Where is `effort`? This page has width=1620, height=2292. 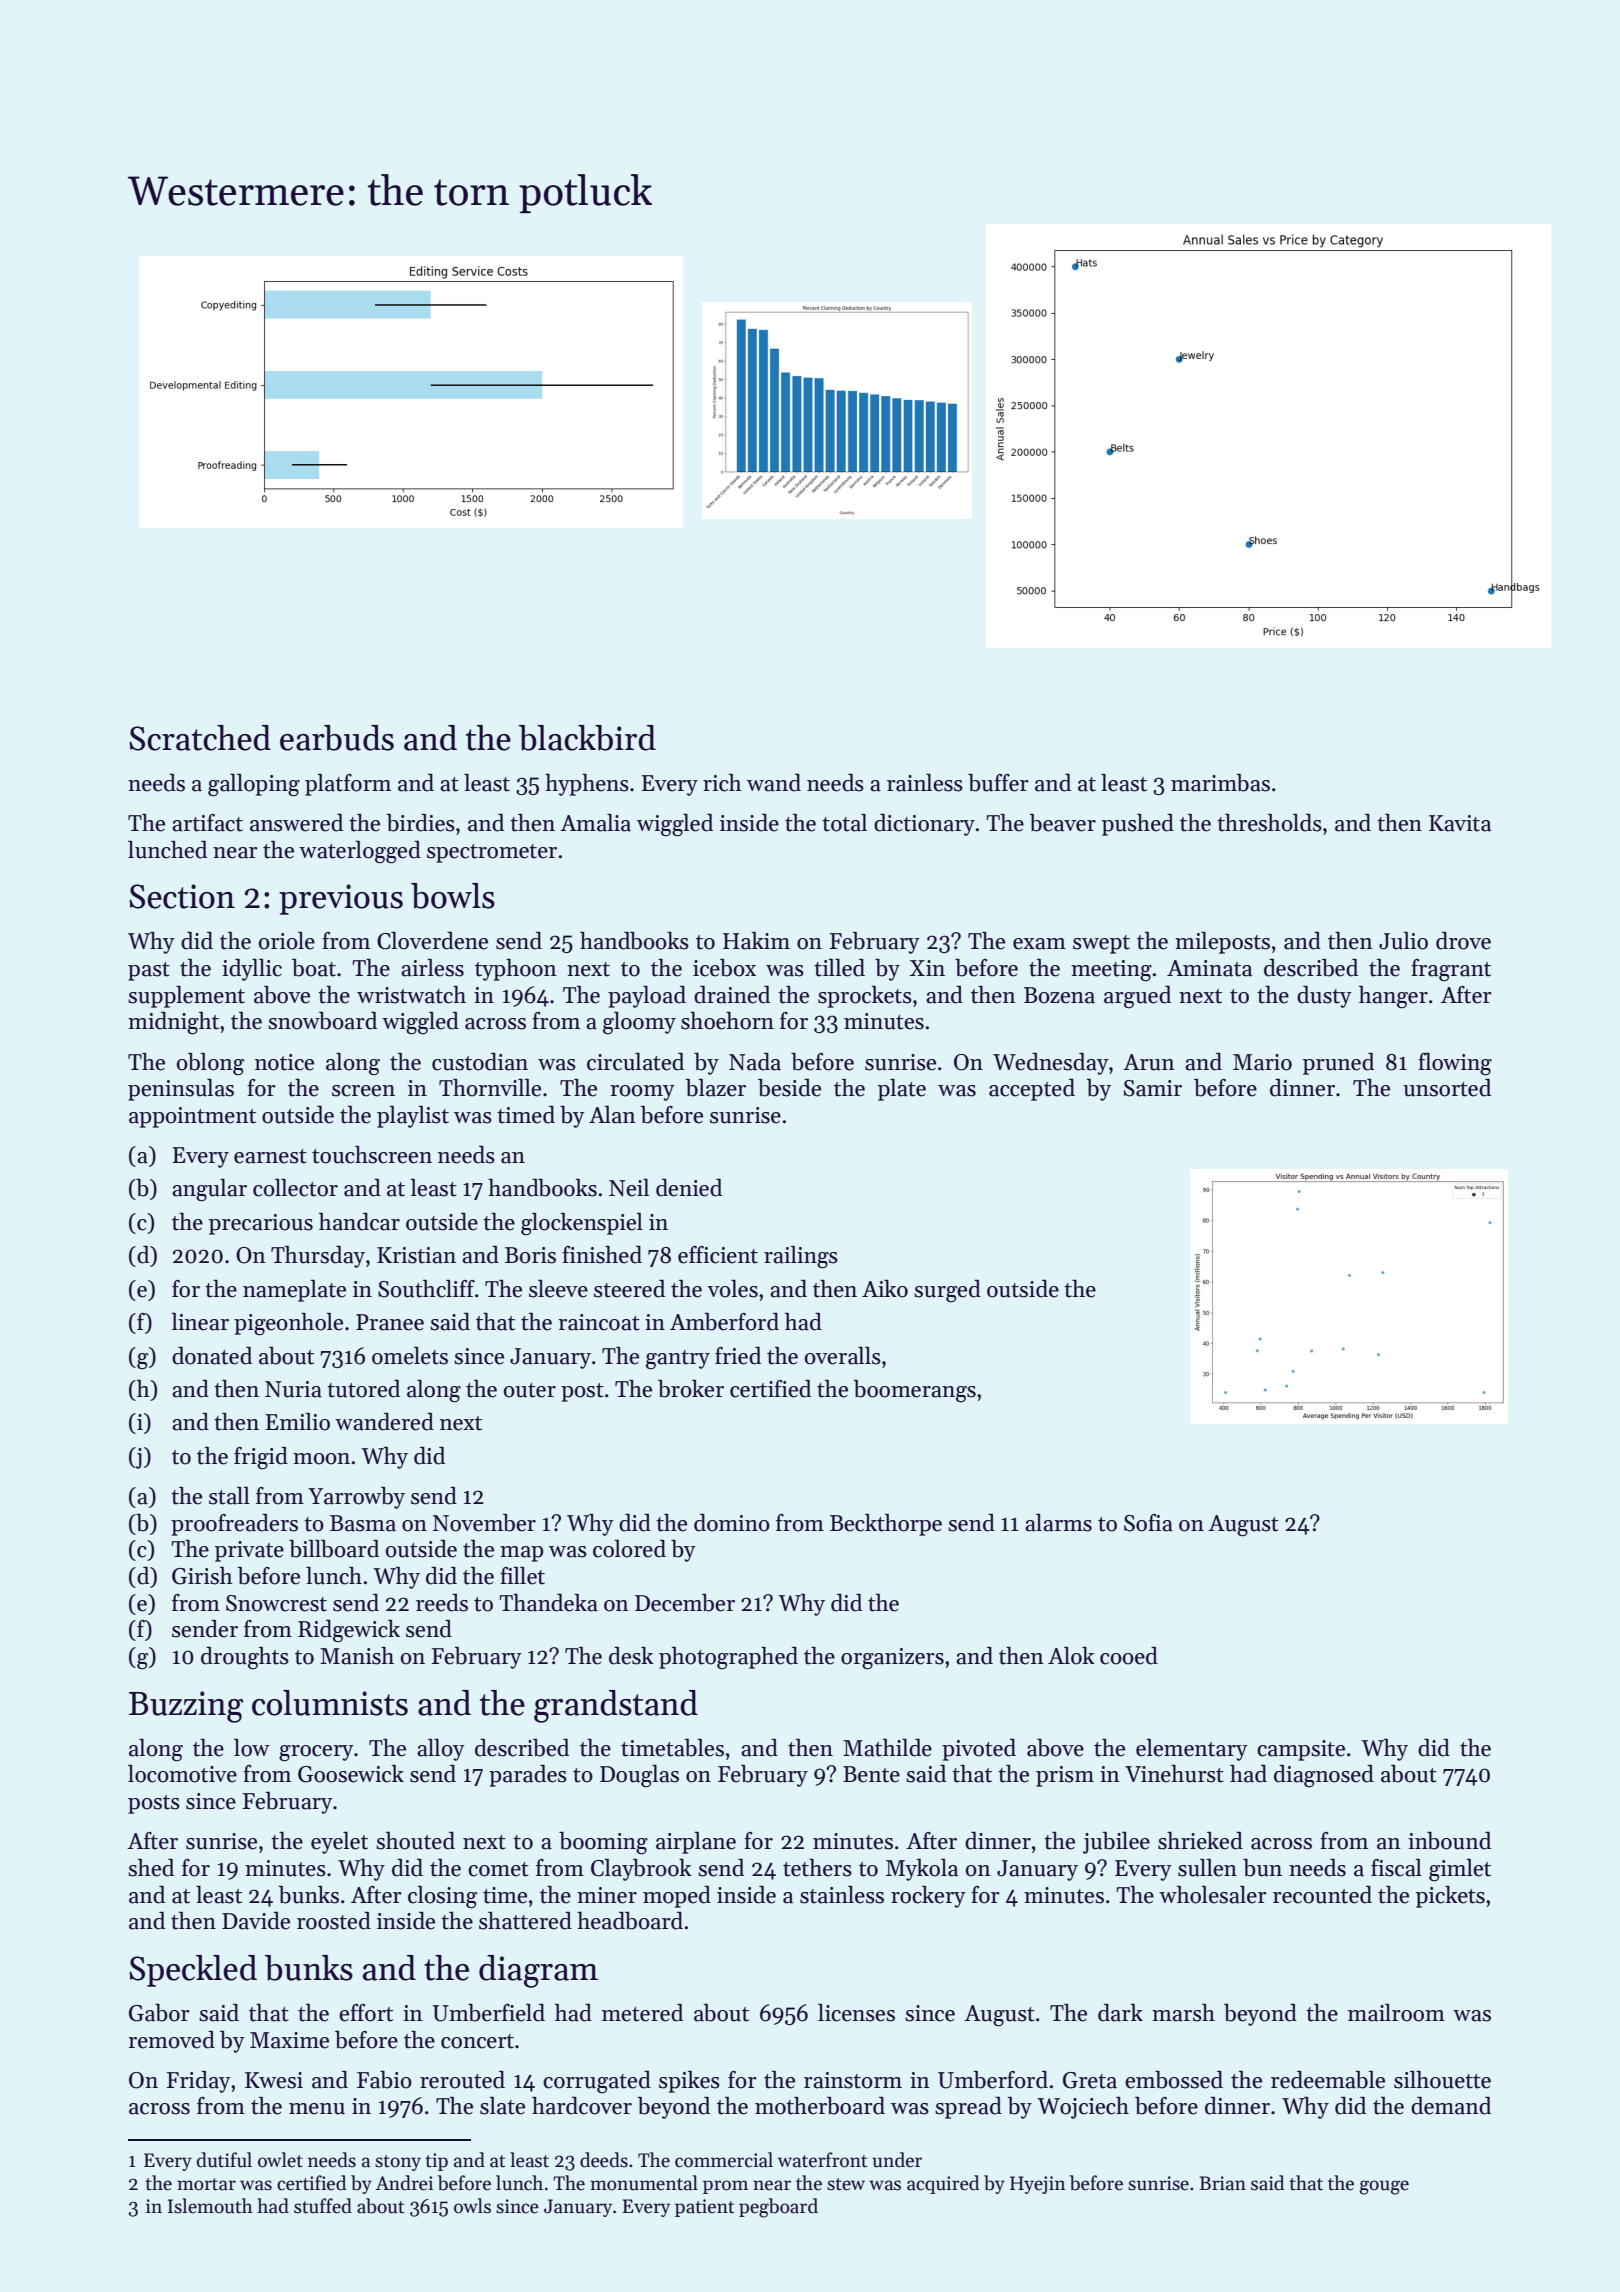 effort is located at coordinates (366, 2013).
